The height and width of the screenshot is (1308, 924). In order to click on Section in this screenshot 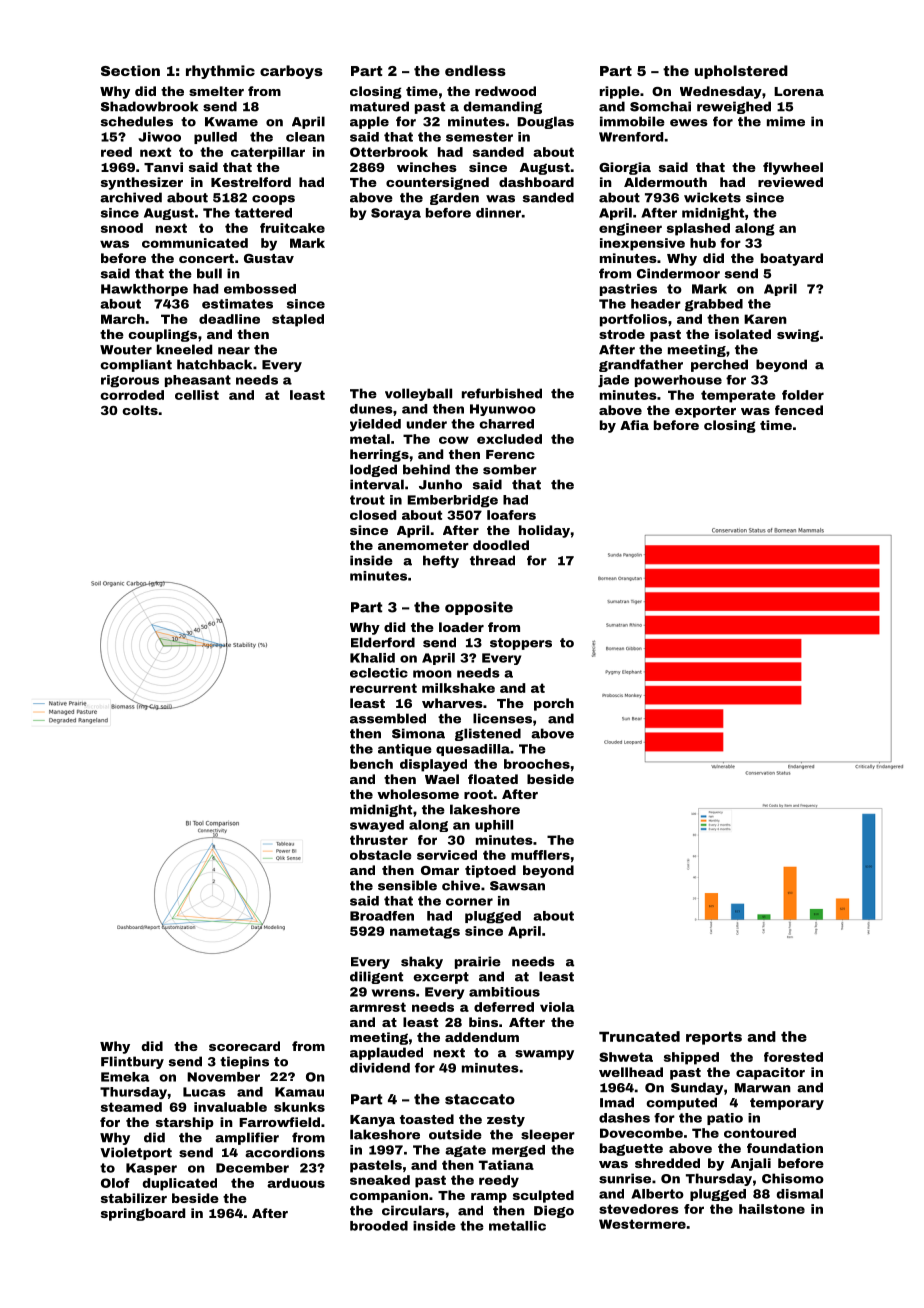, I will do `click(130, 70)`.
